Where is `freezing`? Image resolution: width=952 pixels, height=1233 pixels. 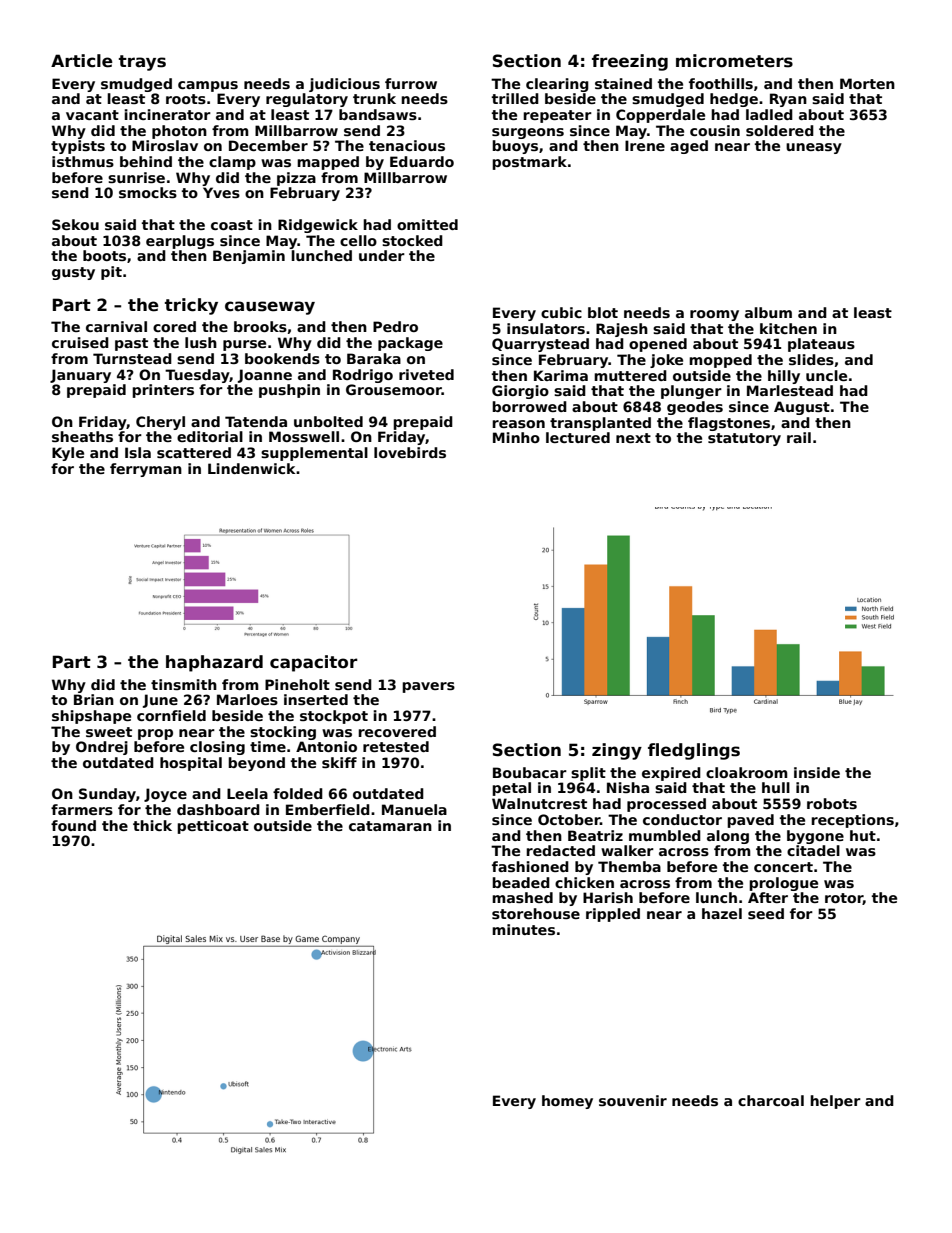
freezing is located at coordinates (630, 62).
